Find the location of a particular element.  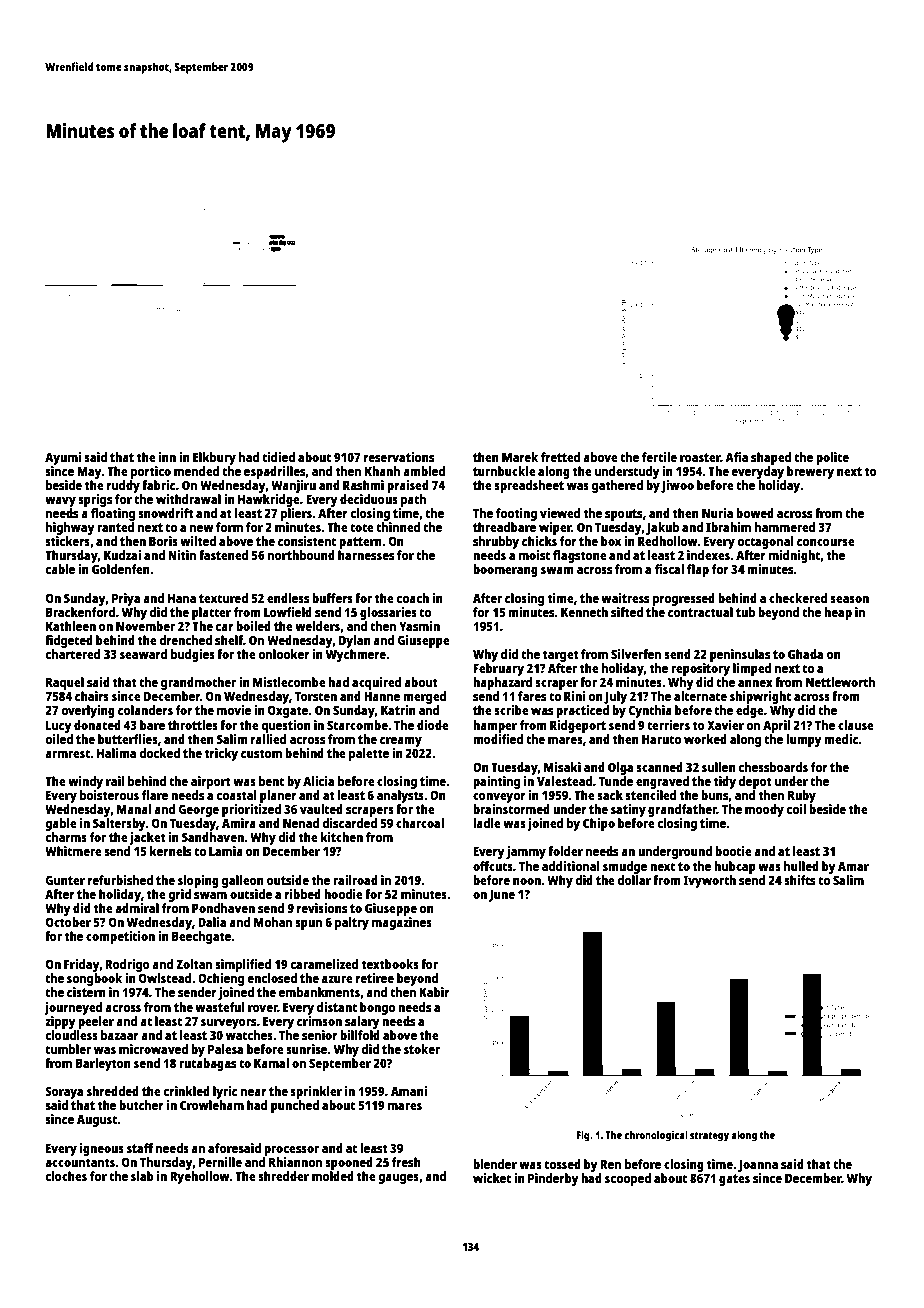

indexes is located at coordinates (708, 555).
